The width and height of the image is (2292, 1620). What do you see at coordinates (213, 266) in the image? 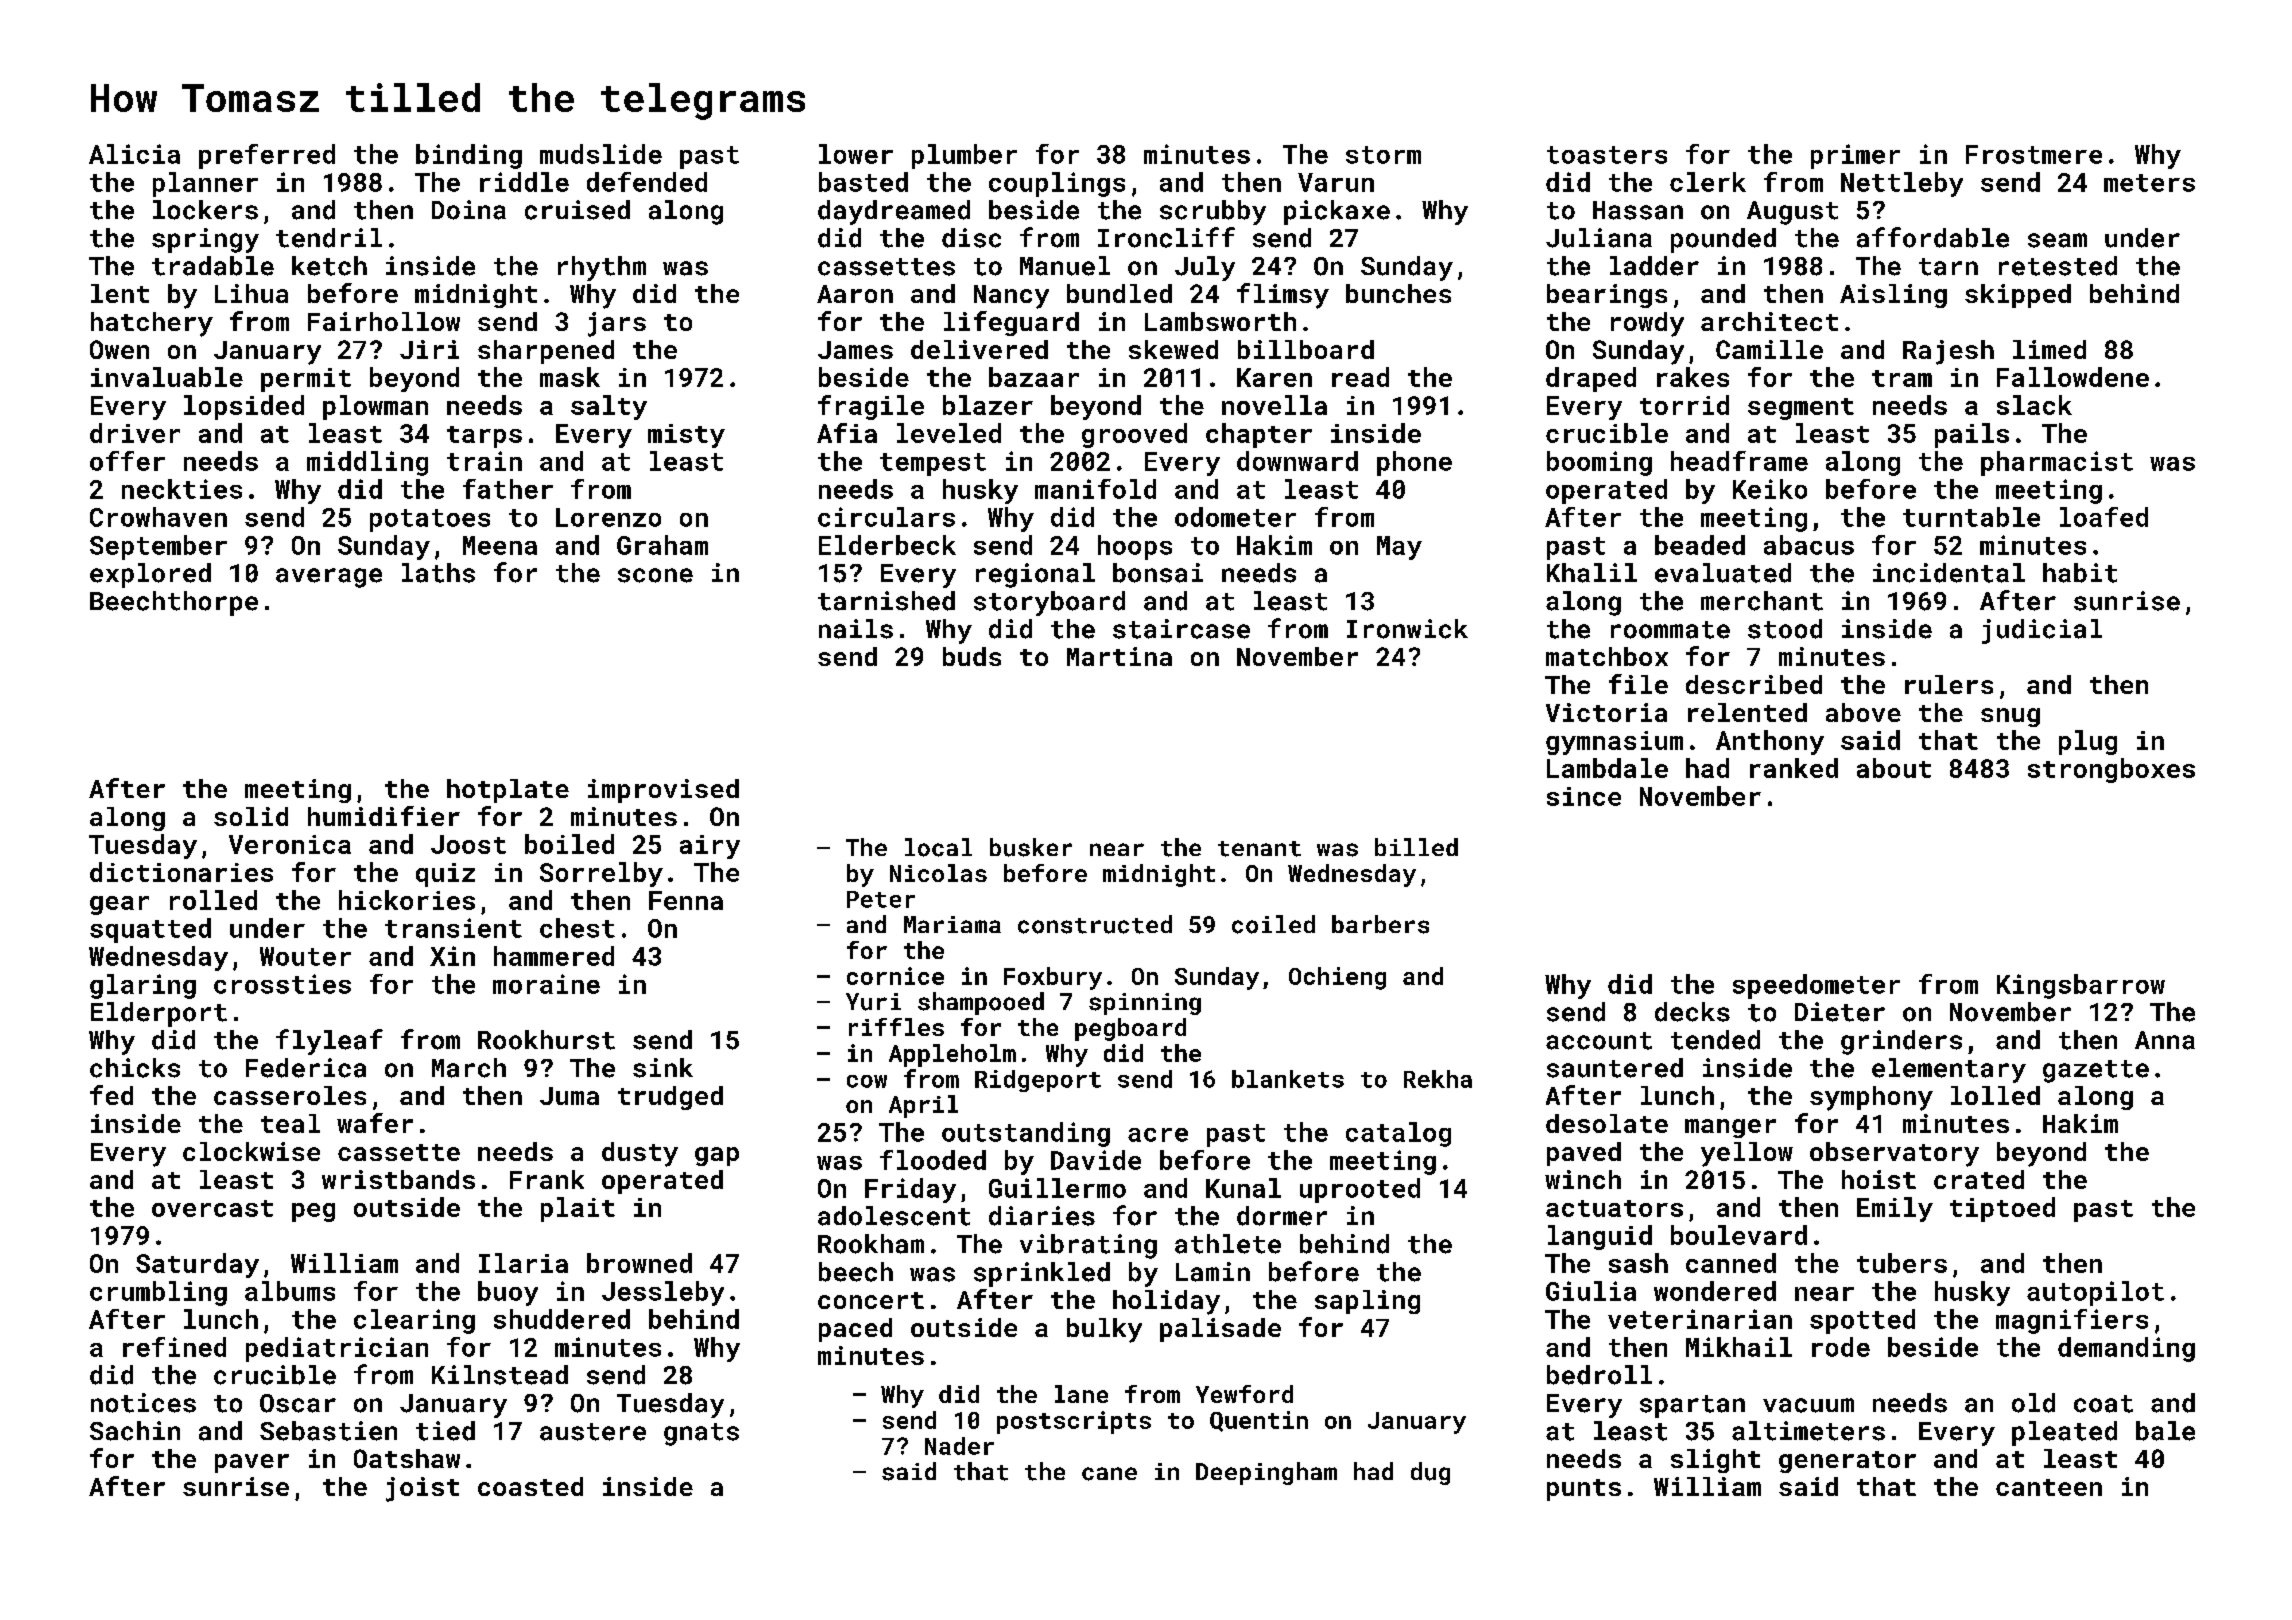
I see `tradable` at bounding box center [213, 266].
